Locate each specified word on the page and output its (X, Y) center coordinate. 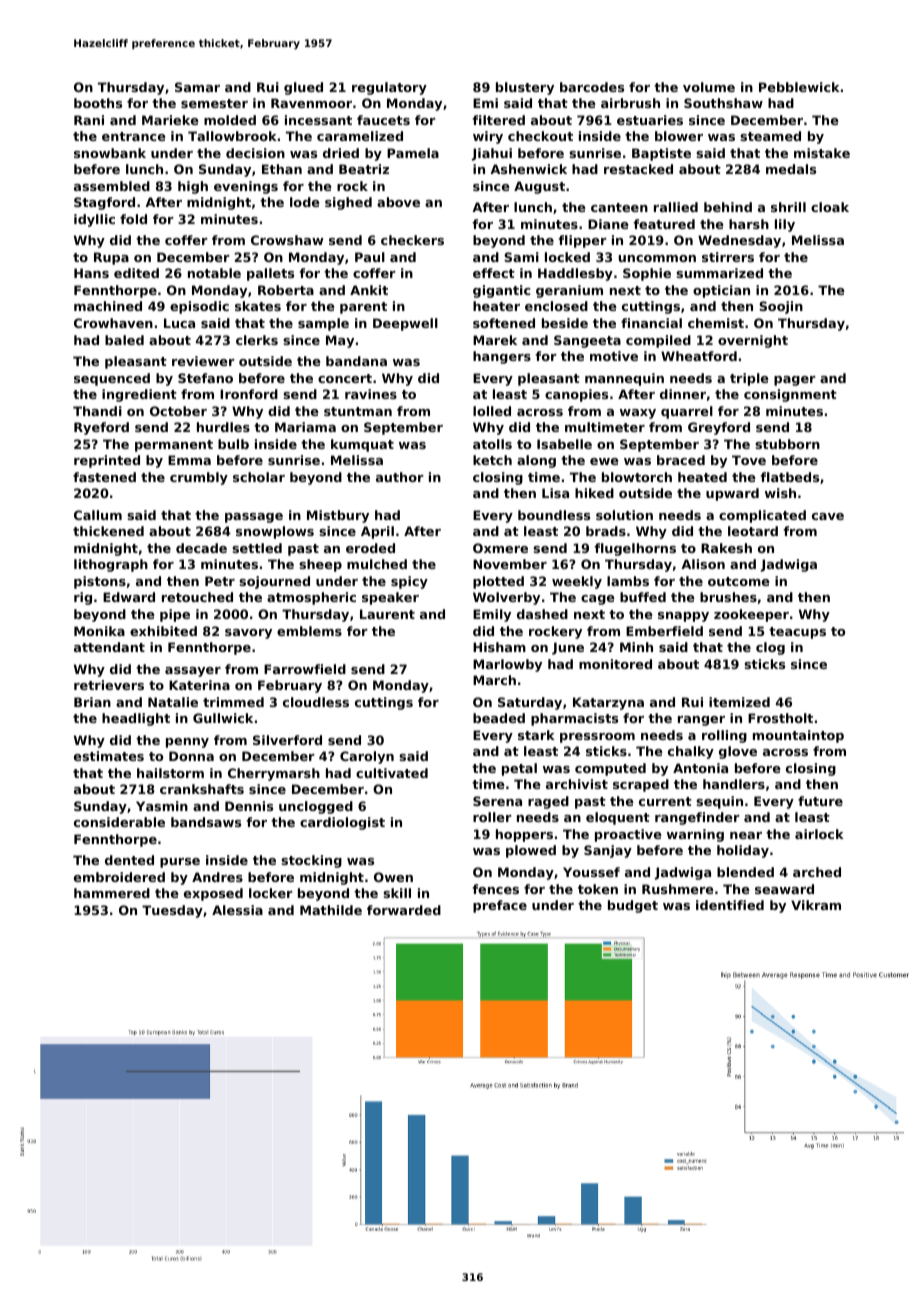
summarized (719, 273)
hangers (502, 357)
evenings (246, 187)
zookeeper (751, 615)
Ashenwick (528, 169)
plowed (531, 851)
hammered (112, 893)
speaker (390, 598)
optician (721, 291)
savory (248, 634)
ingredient (139, 395)
